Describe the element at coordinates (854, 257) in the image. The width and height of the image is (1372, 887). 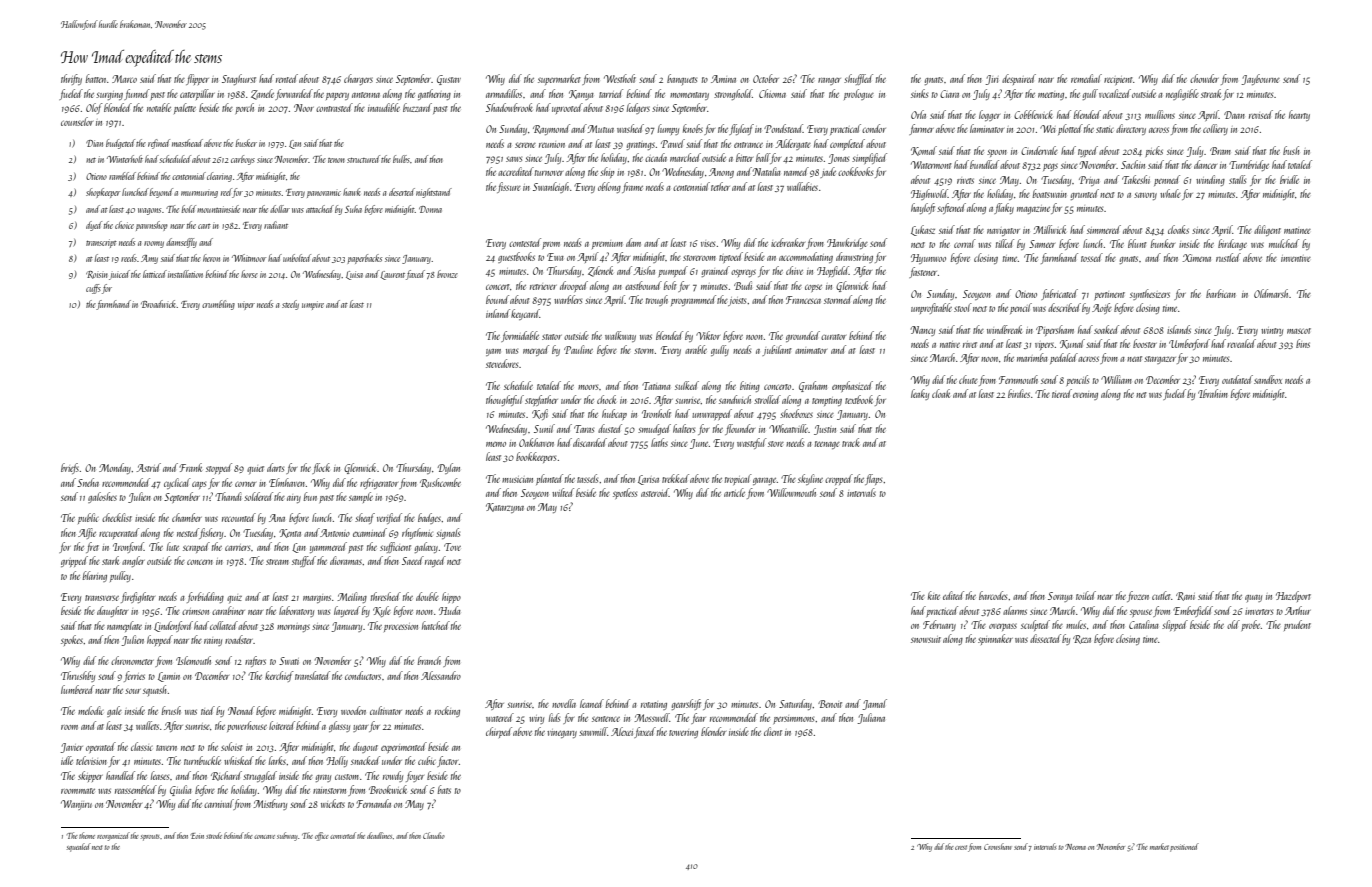
I see `drawstring` at that location.
